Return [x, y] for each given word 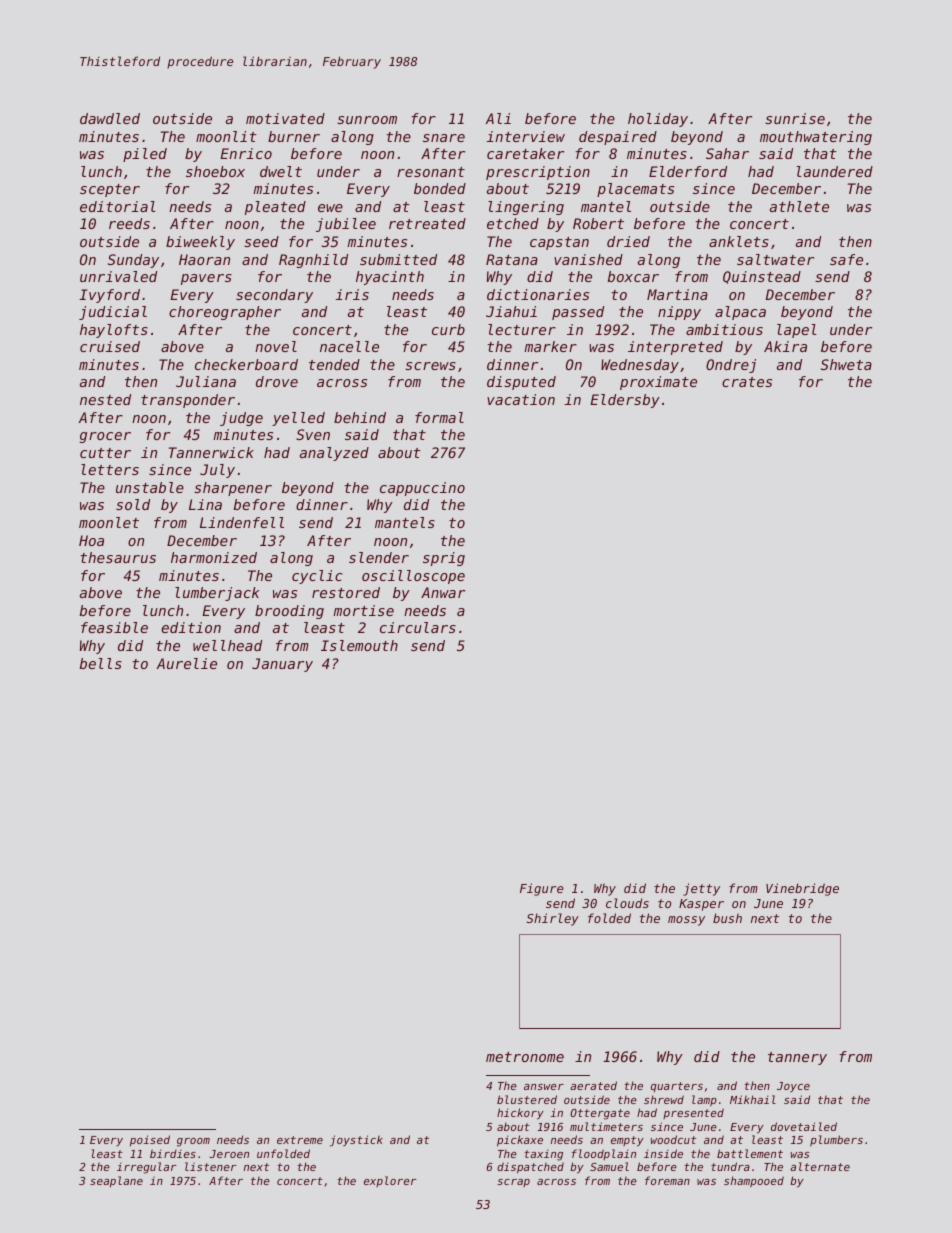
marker [550, 346]
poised [150, 1140]
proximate [658, 383]
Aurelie [187, 663]
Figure [542, 889]
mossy [686, 921]
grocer [105, 437]
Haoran [204, 259]
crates [747, 382]
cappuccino [422, 489]
